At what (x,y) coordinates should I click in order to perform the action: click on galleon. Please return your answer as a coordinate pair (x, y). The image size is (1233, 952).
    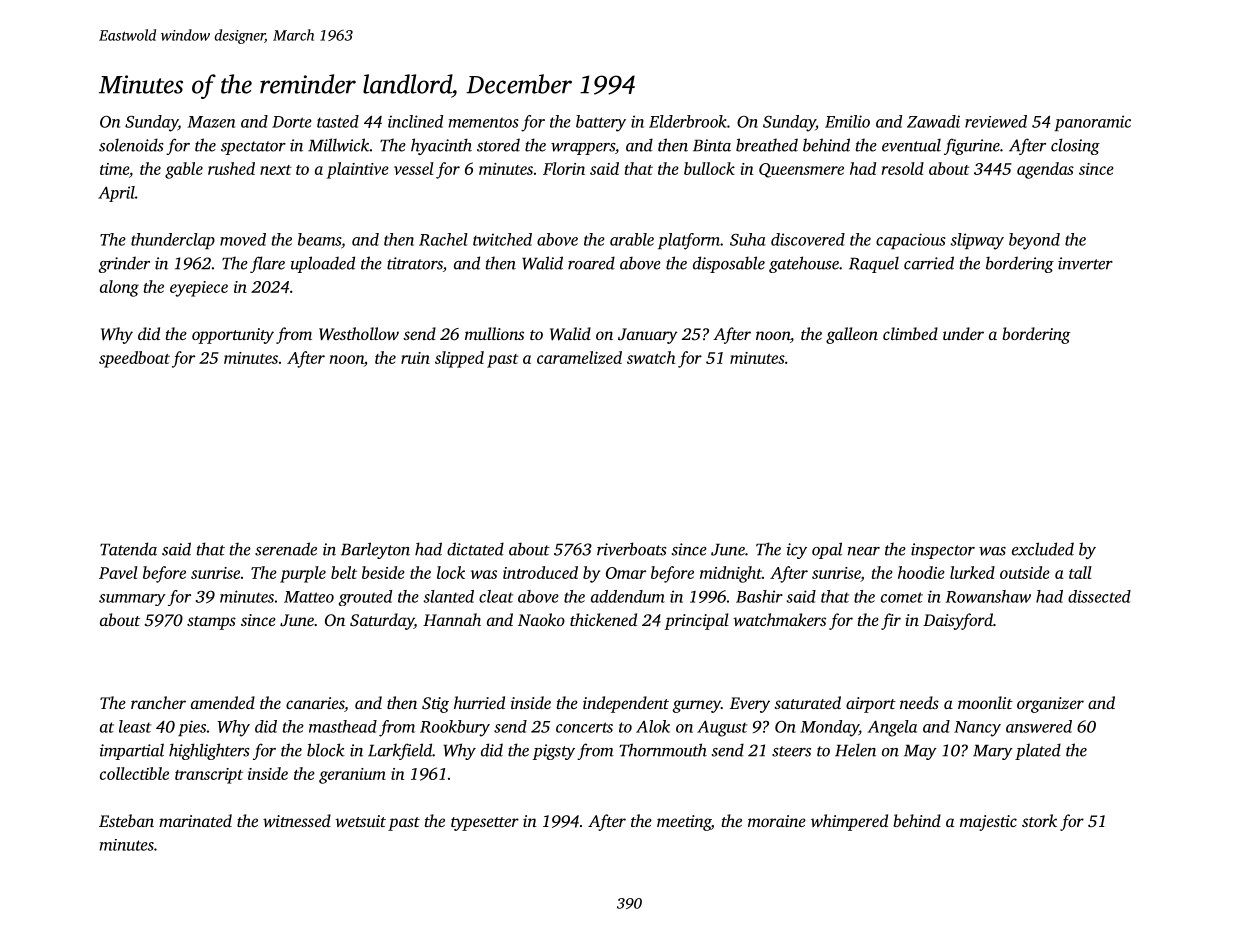
    Looking at the image, I should click on (852, 335).
